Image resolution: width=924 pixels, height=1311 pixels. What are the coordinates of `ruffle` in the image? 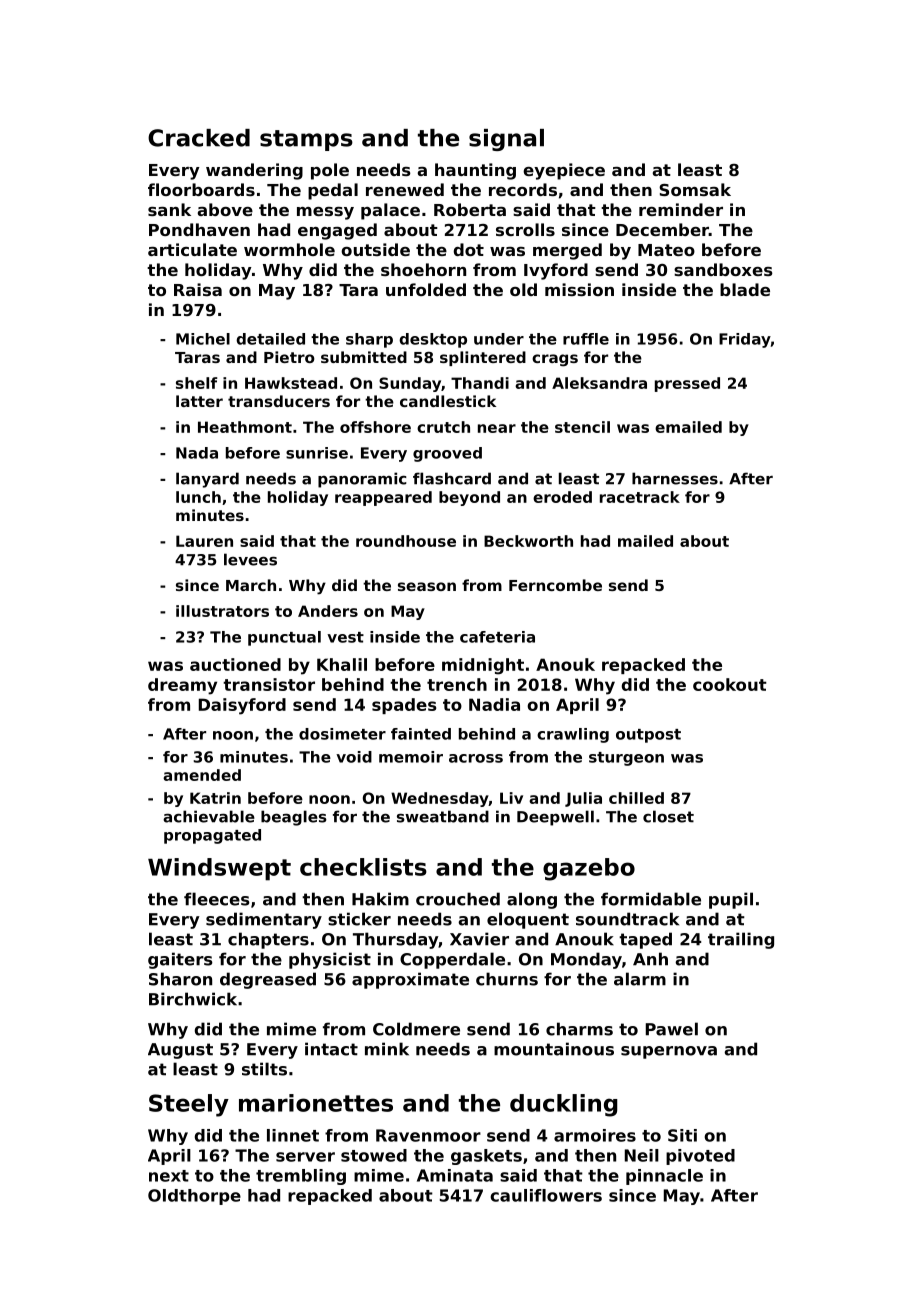 It's located at (586, 339).
